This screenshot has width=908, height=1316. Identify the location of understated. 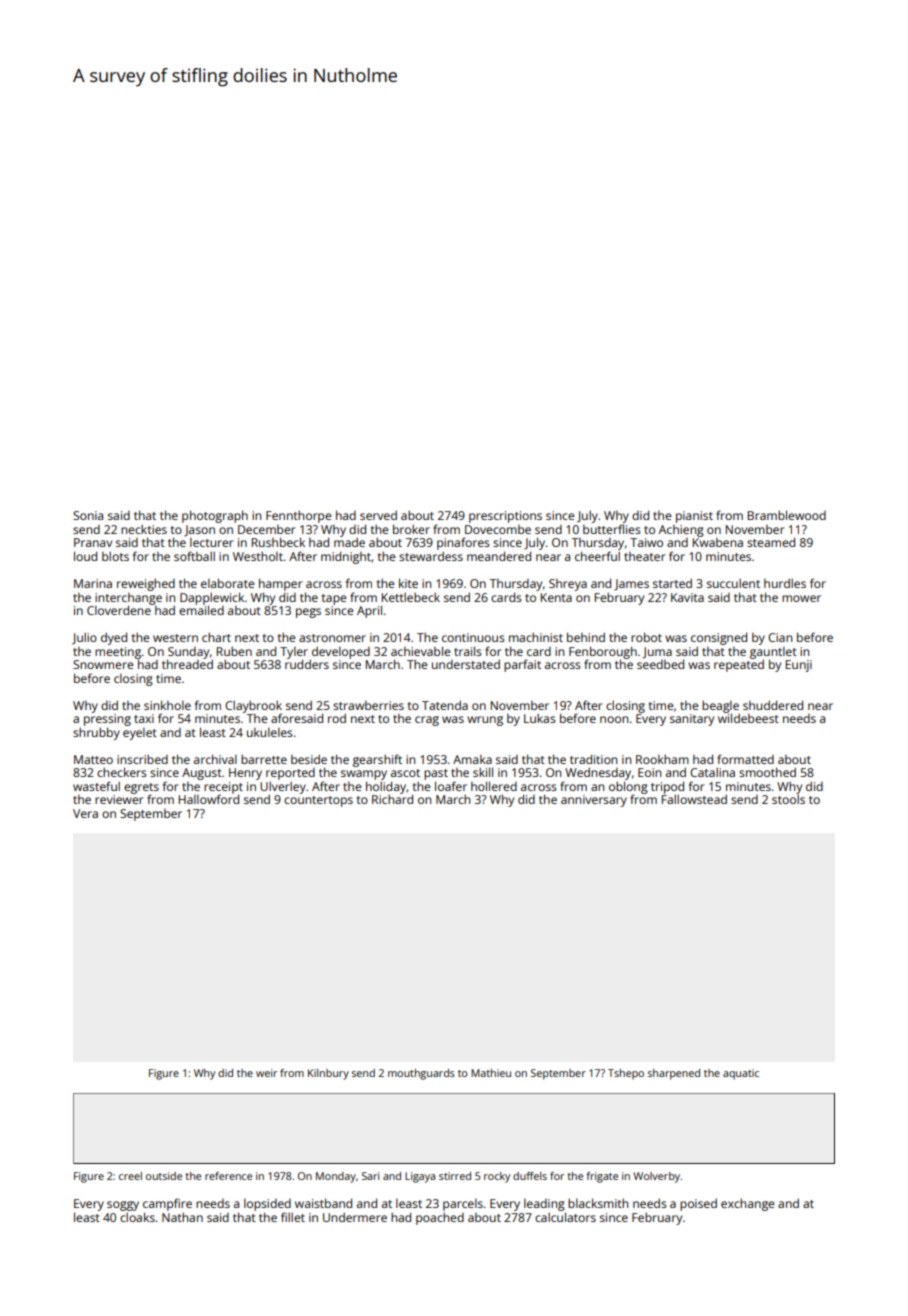
(466, 664).
